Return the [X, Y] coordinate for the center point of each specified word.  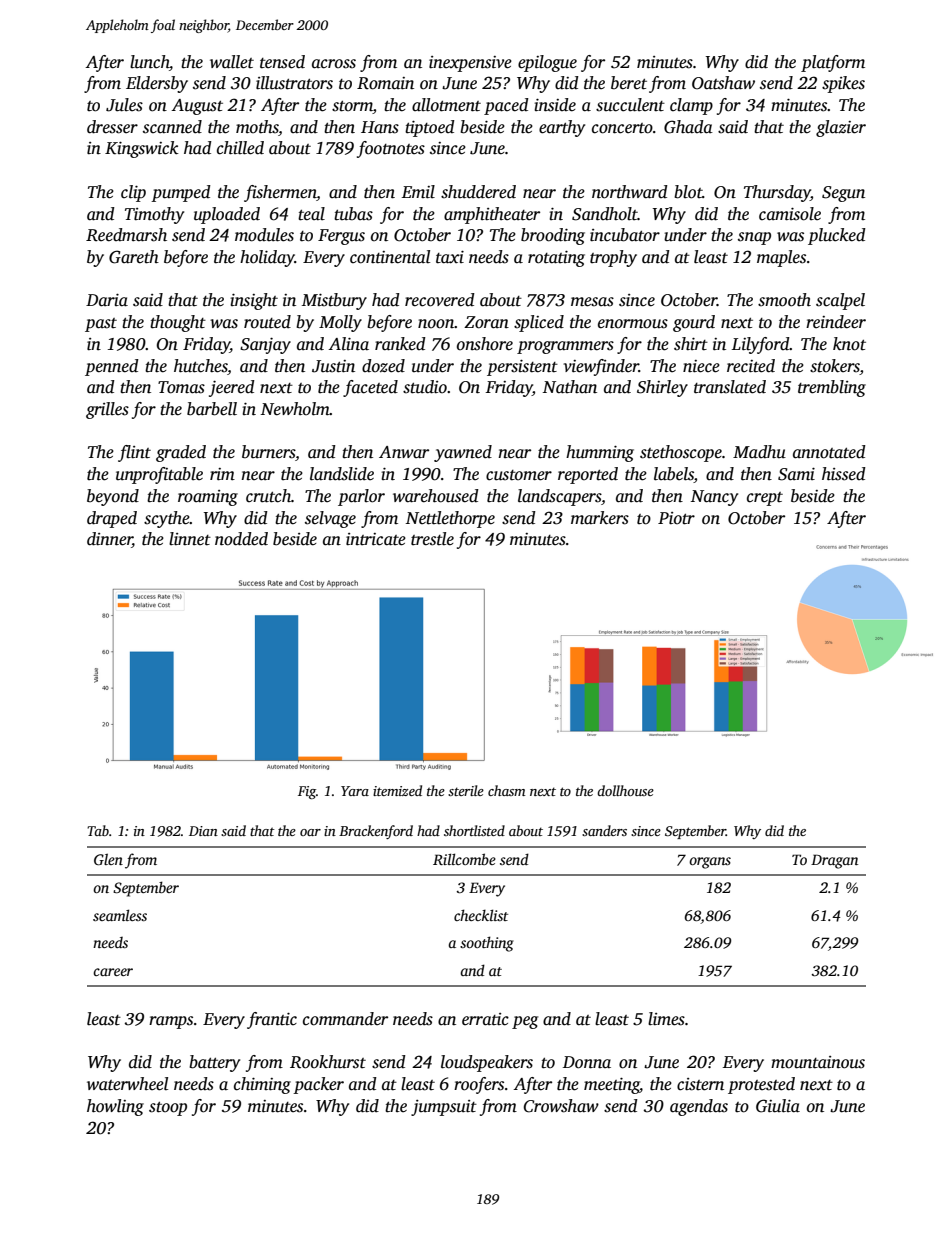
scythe [167, 519]
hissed [844, 474]
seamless [120, 915]
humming [600, 453]
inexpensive [470, 64]
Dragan [834, 861]
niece [701, 366]
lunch [149, 62]
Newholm [295, 409]
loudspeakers [487, 1063]
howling [115, 1107]
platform [833, 63]
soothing [487, 944]
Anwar [404, 452]
